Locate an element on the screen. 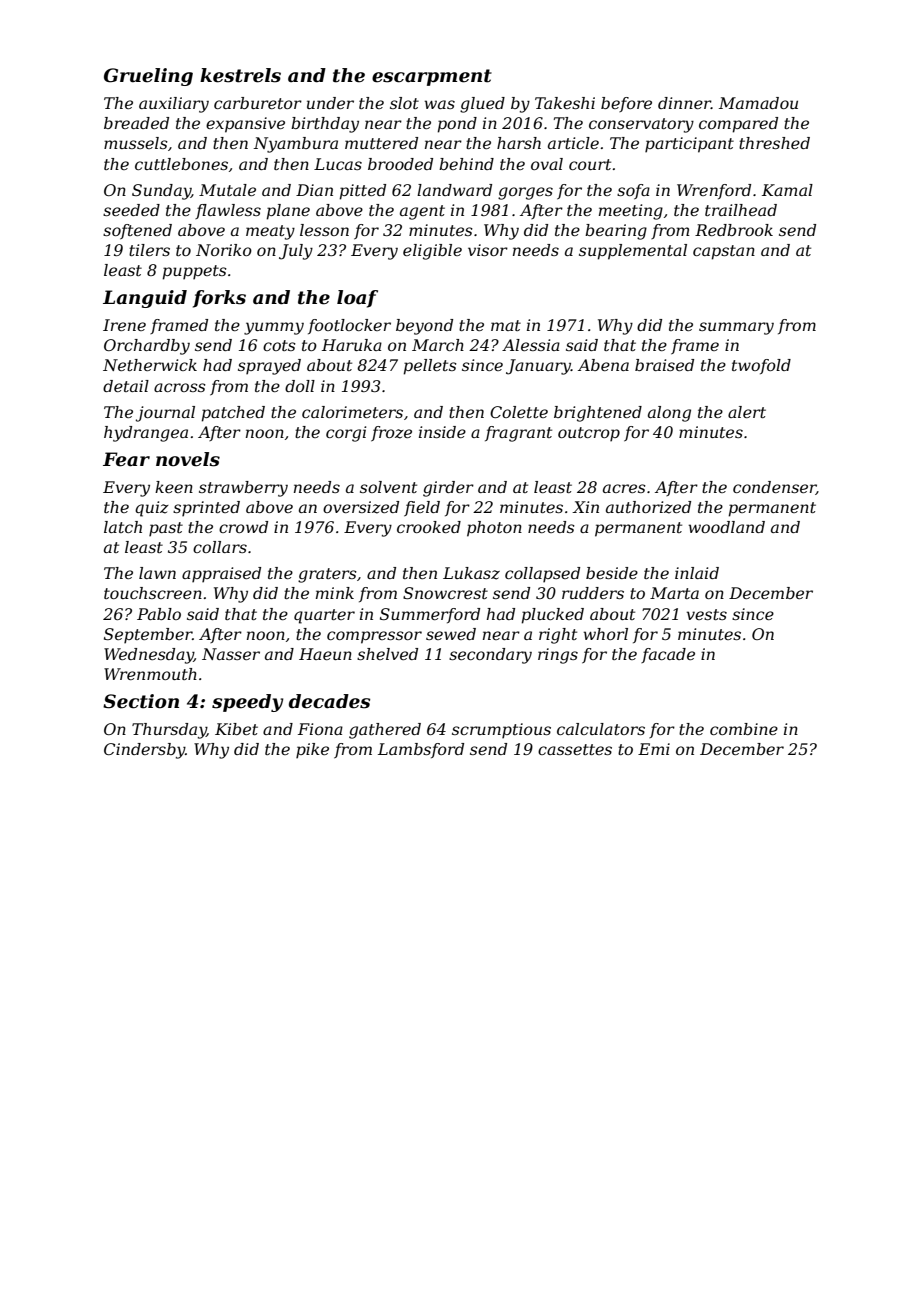 This screenshot has width=924, height=1308. summary is located at coordinates (736, 328).
